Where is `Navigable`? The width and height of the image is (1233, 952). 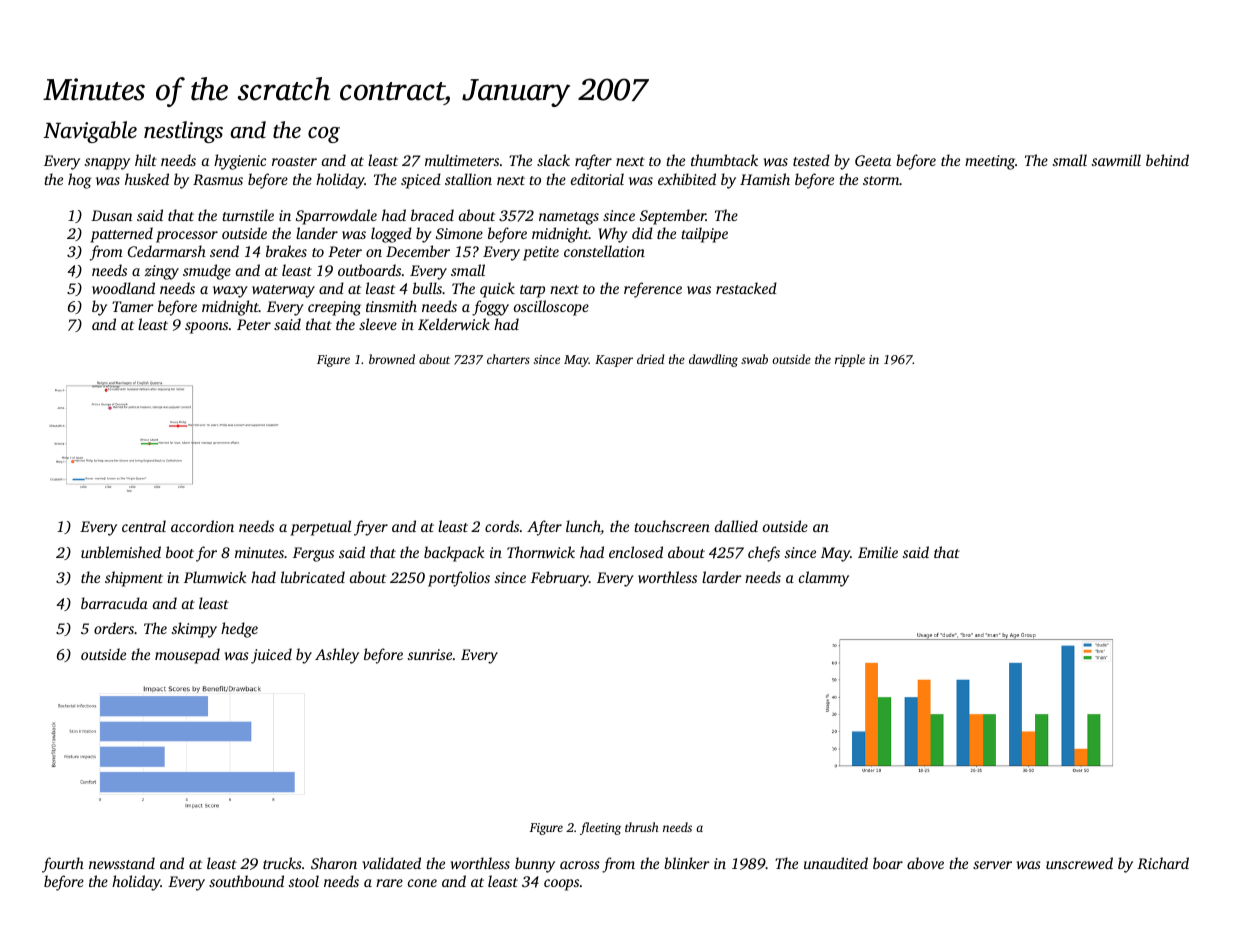 Navigable is located at coordinates (90, 132).
